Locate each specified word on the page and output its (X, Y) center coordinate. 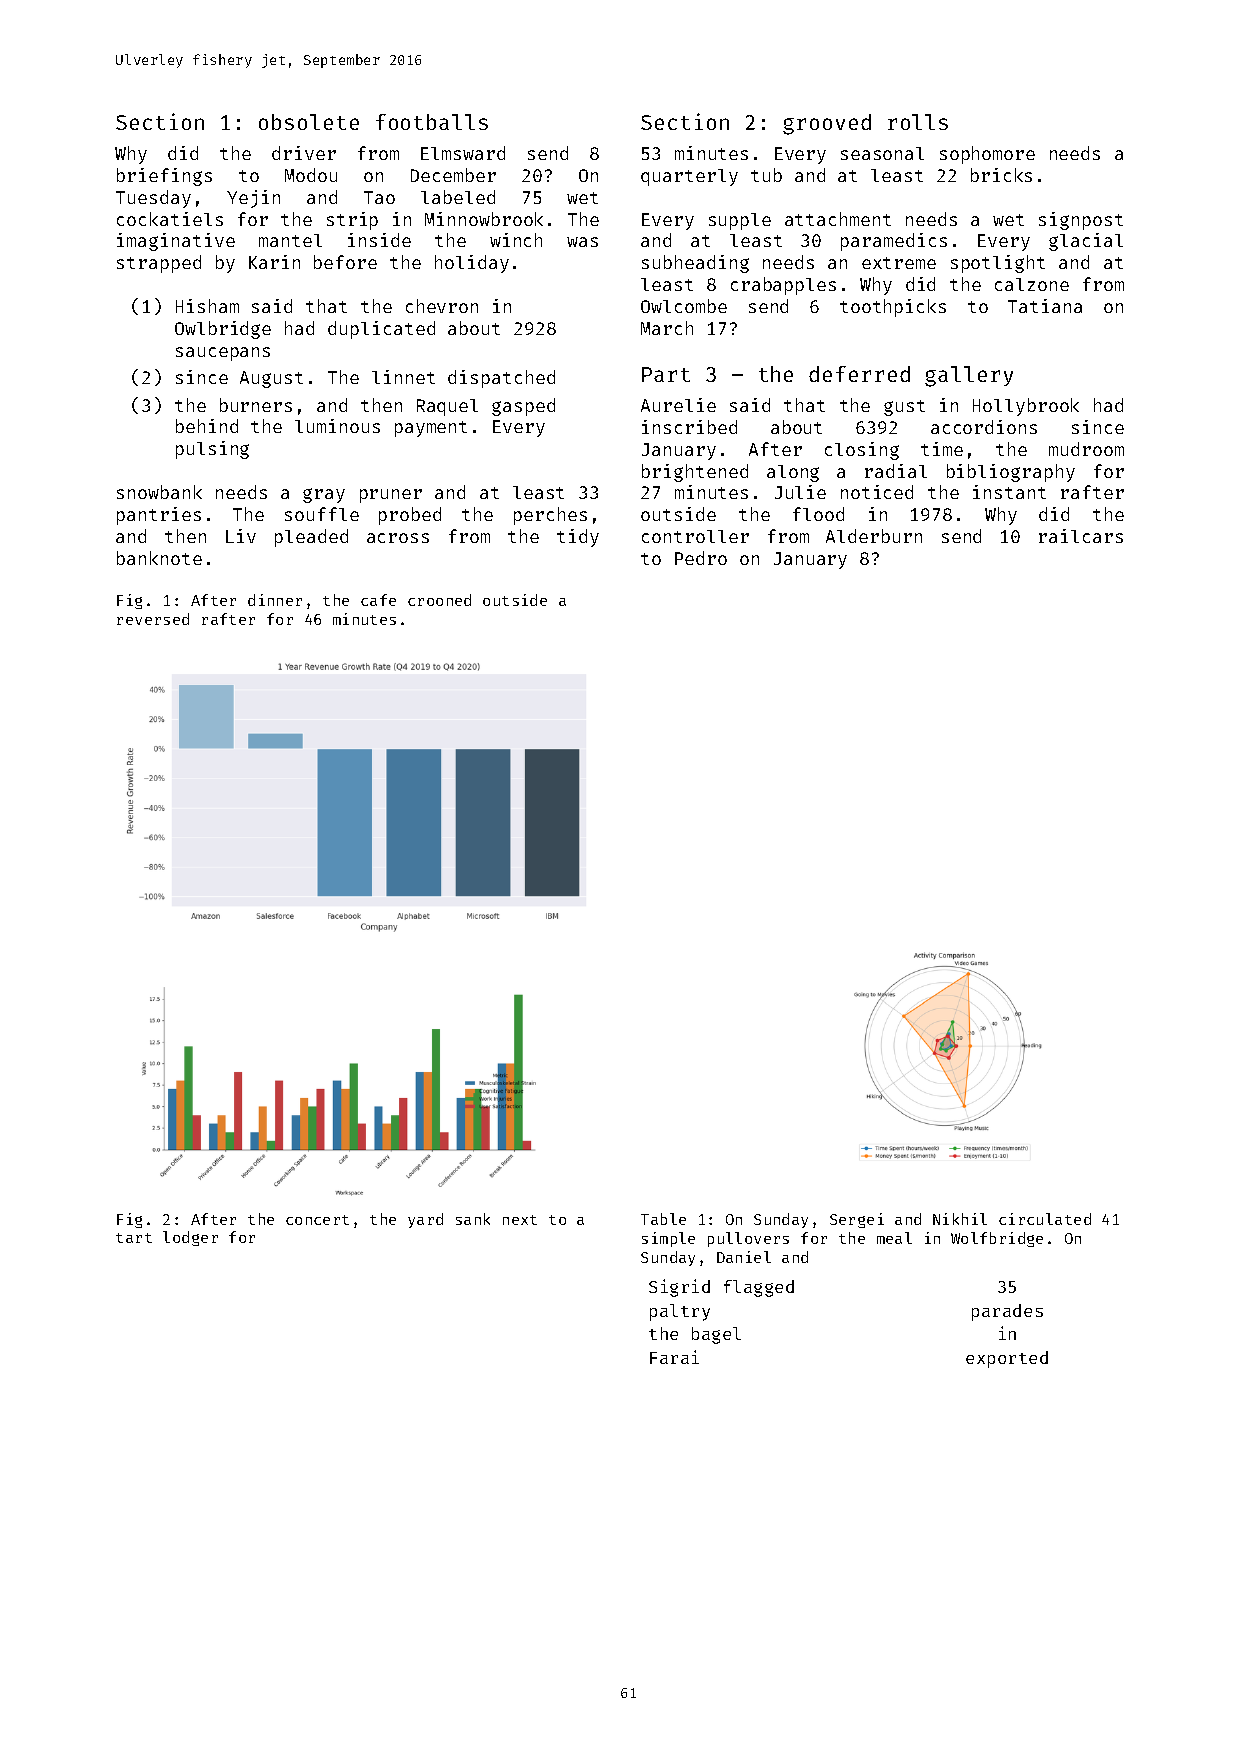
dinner (275, 600)
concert (317, 1220)
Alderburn (874, 536)
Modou (311, 175)
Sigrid (679, 1288)
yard (425, 1220)
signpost (1081, 221)
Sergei (857, 1220)
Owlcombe (684, 306)
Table (663, 1219)
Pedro (701, 558)
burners (256, 405)
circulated (1045, 1219)
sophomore (987, 155)
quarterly (689, 177)
